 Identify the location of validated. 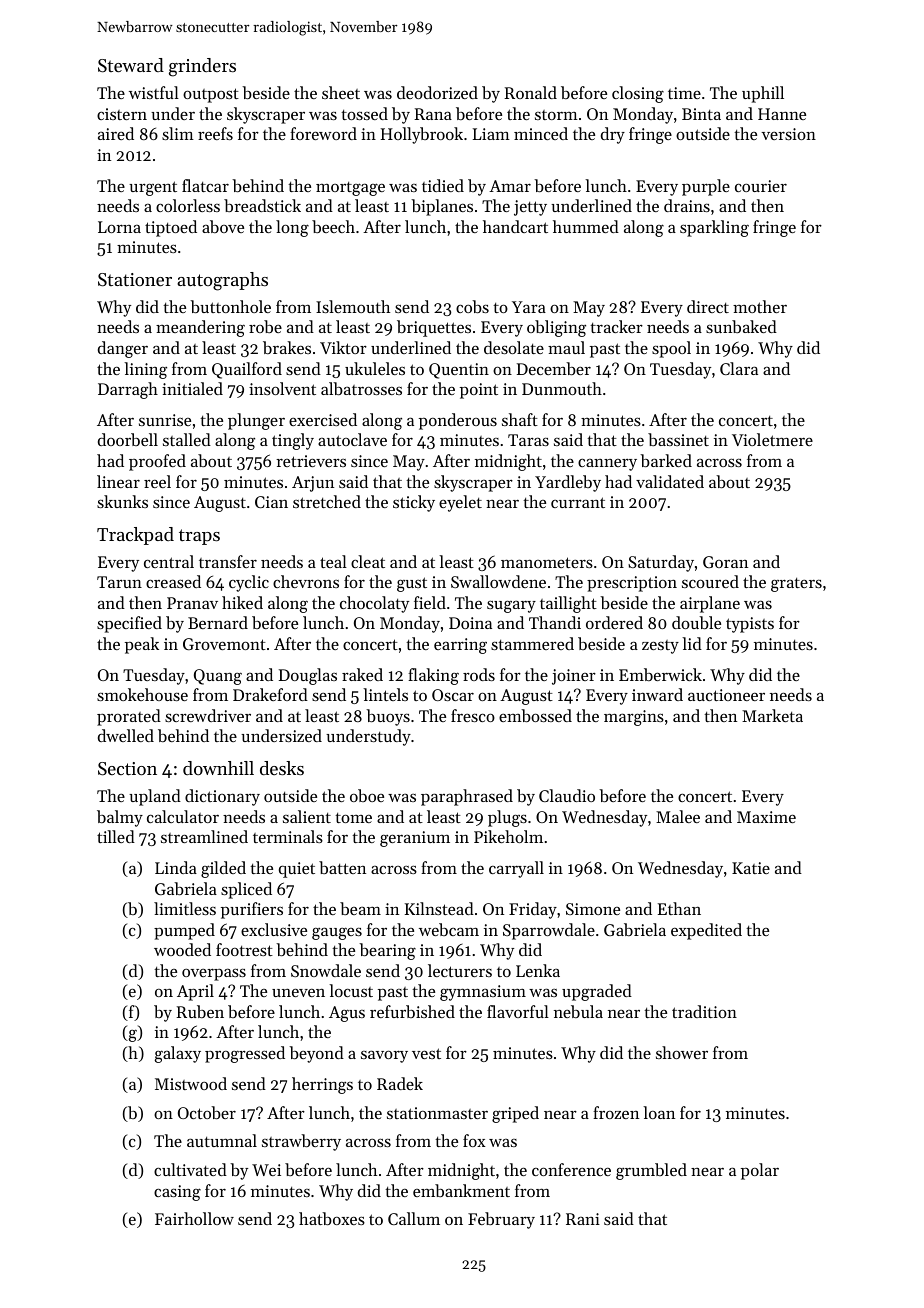
(670, 481).
